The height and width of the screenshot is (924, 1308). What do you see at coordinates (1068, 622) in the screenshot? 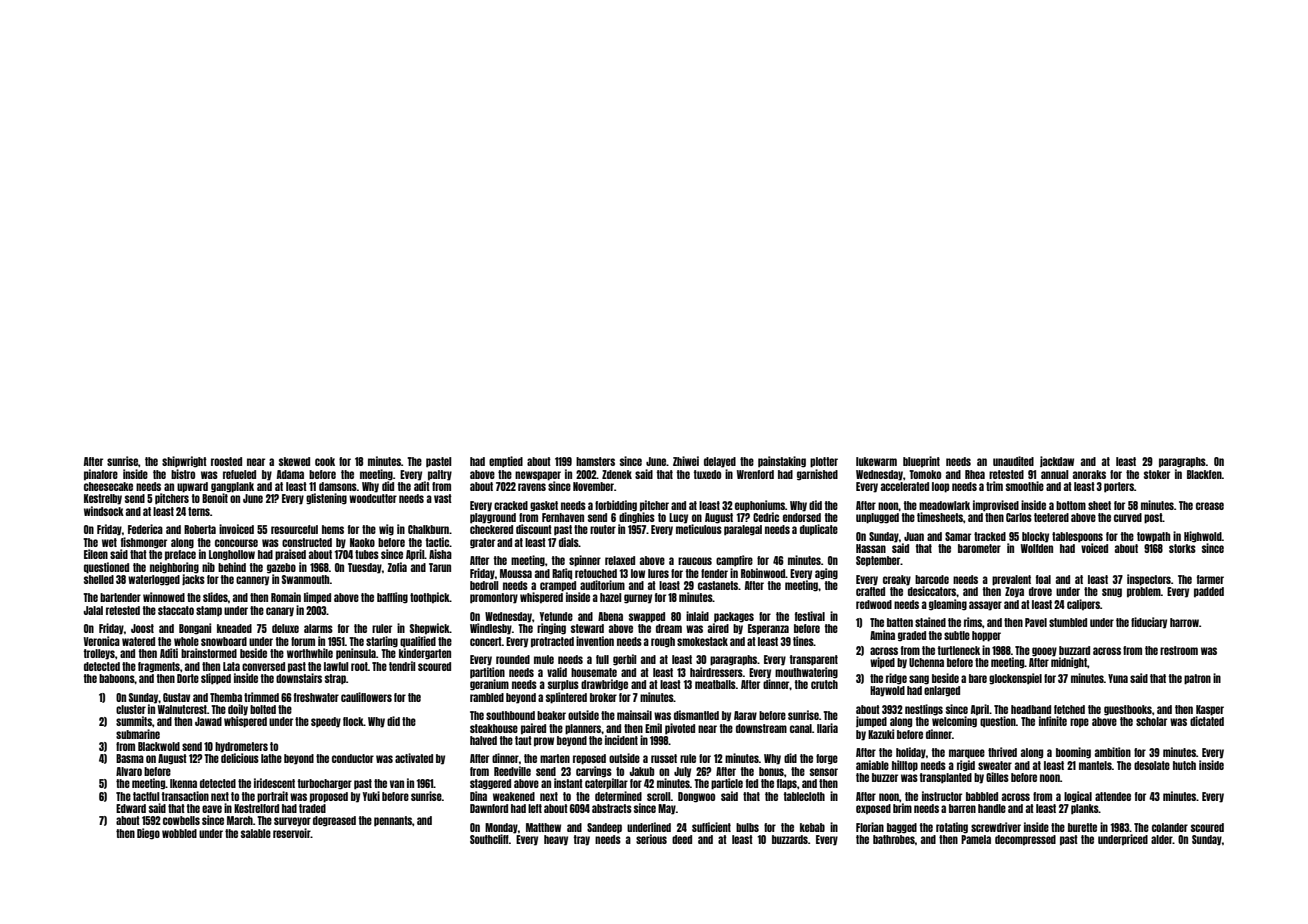
I see `stumbled` at bounding box center [1068, 622].
